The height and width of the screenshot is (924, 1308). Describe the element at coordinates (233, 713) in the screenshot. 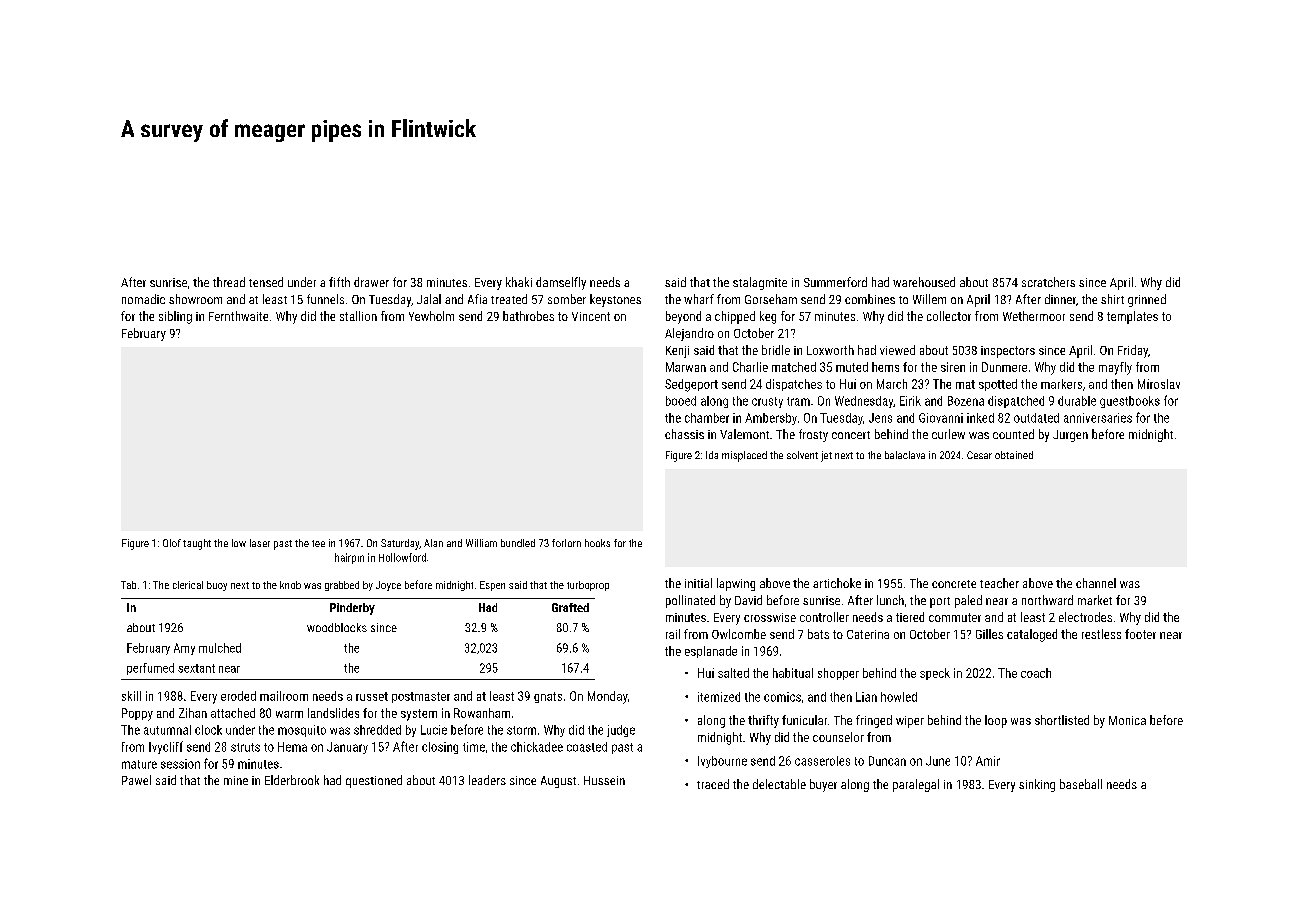

I see `attached` at that location.
